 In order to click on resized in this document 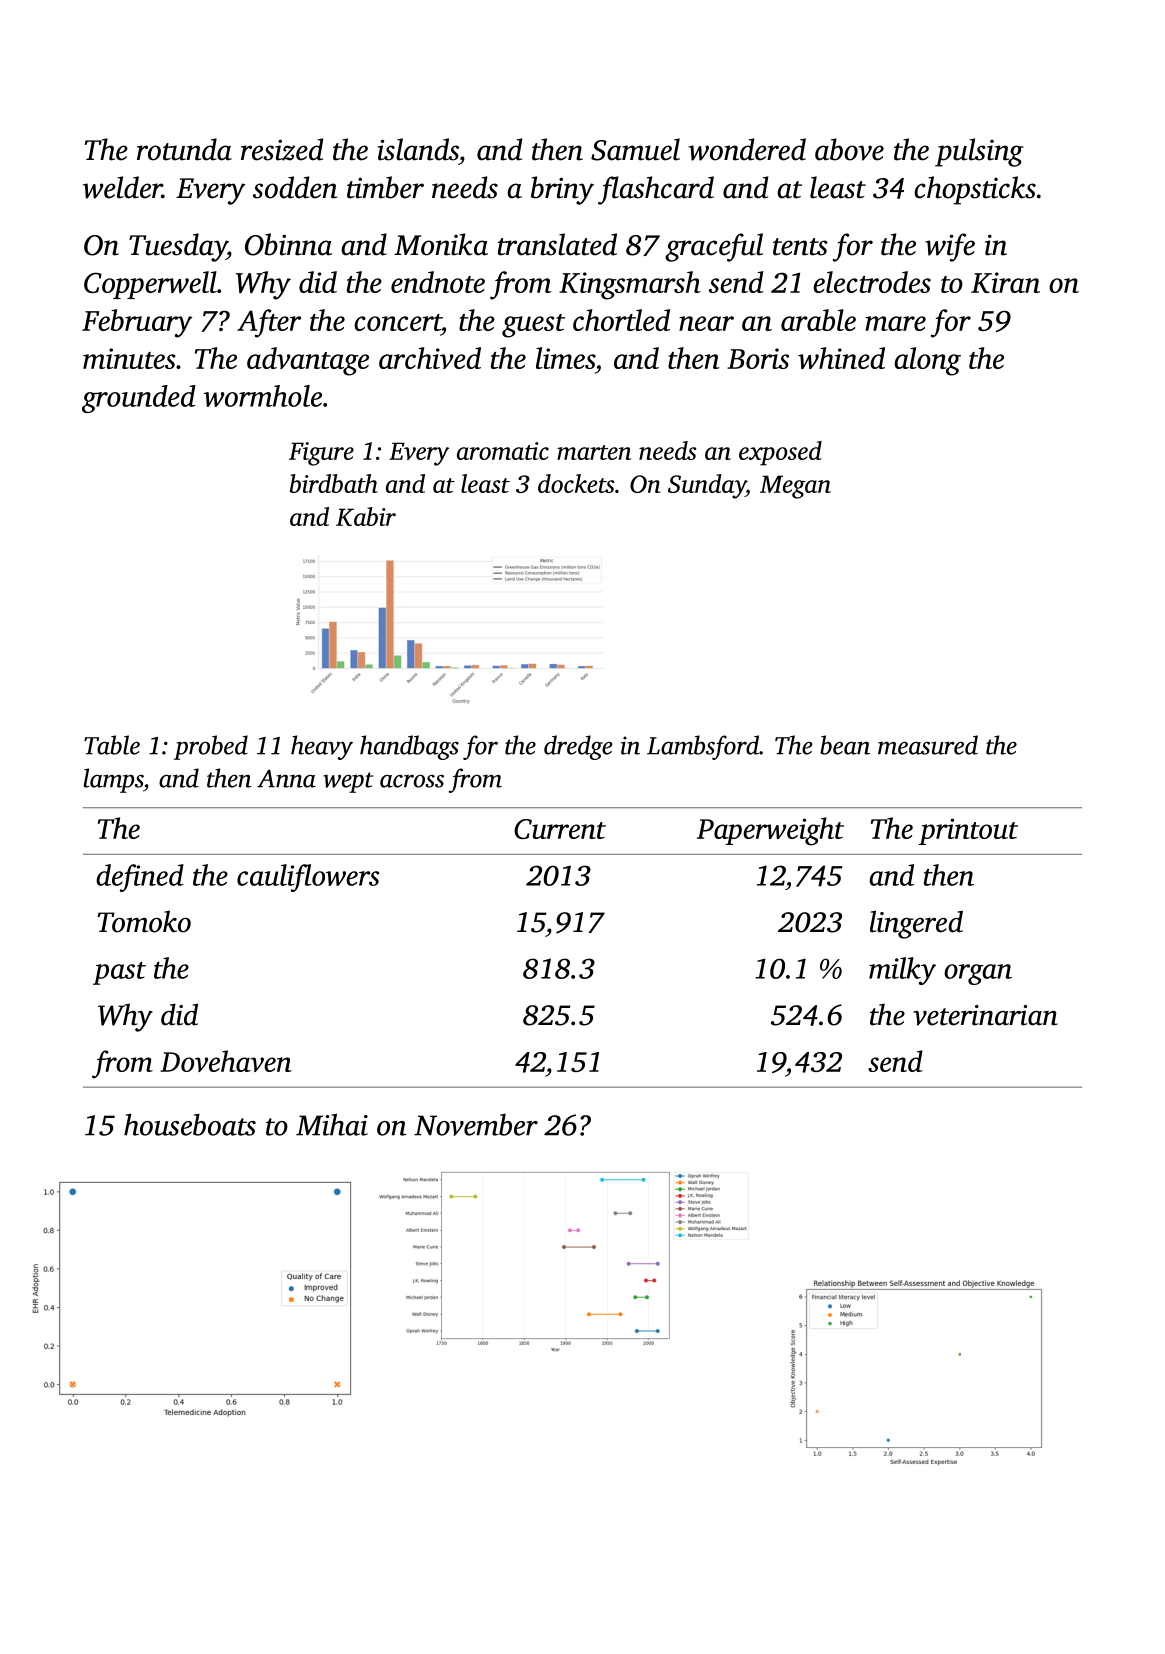, I will do `click(282, 149)`.
